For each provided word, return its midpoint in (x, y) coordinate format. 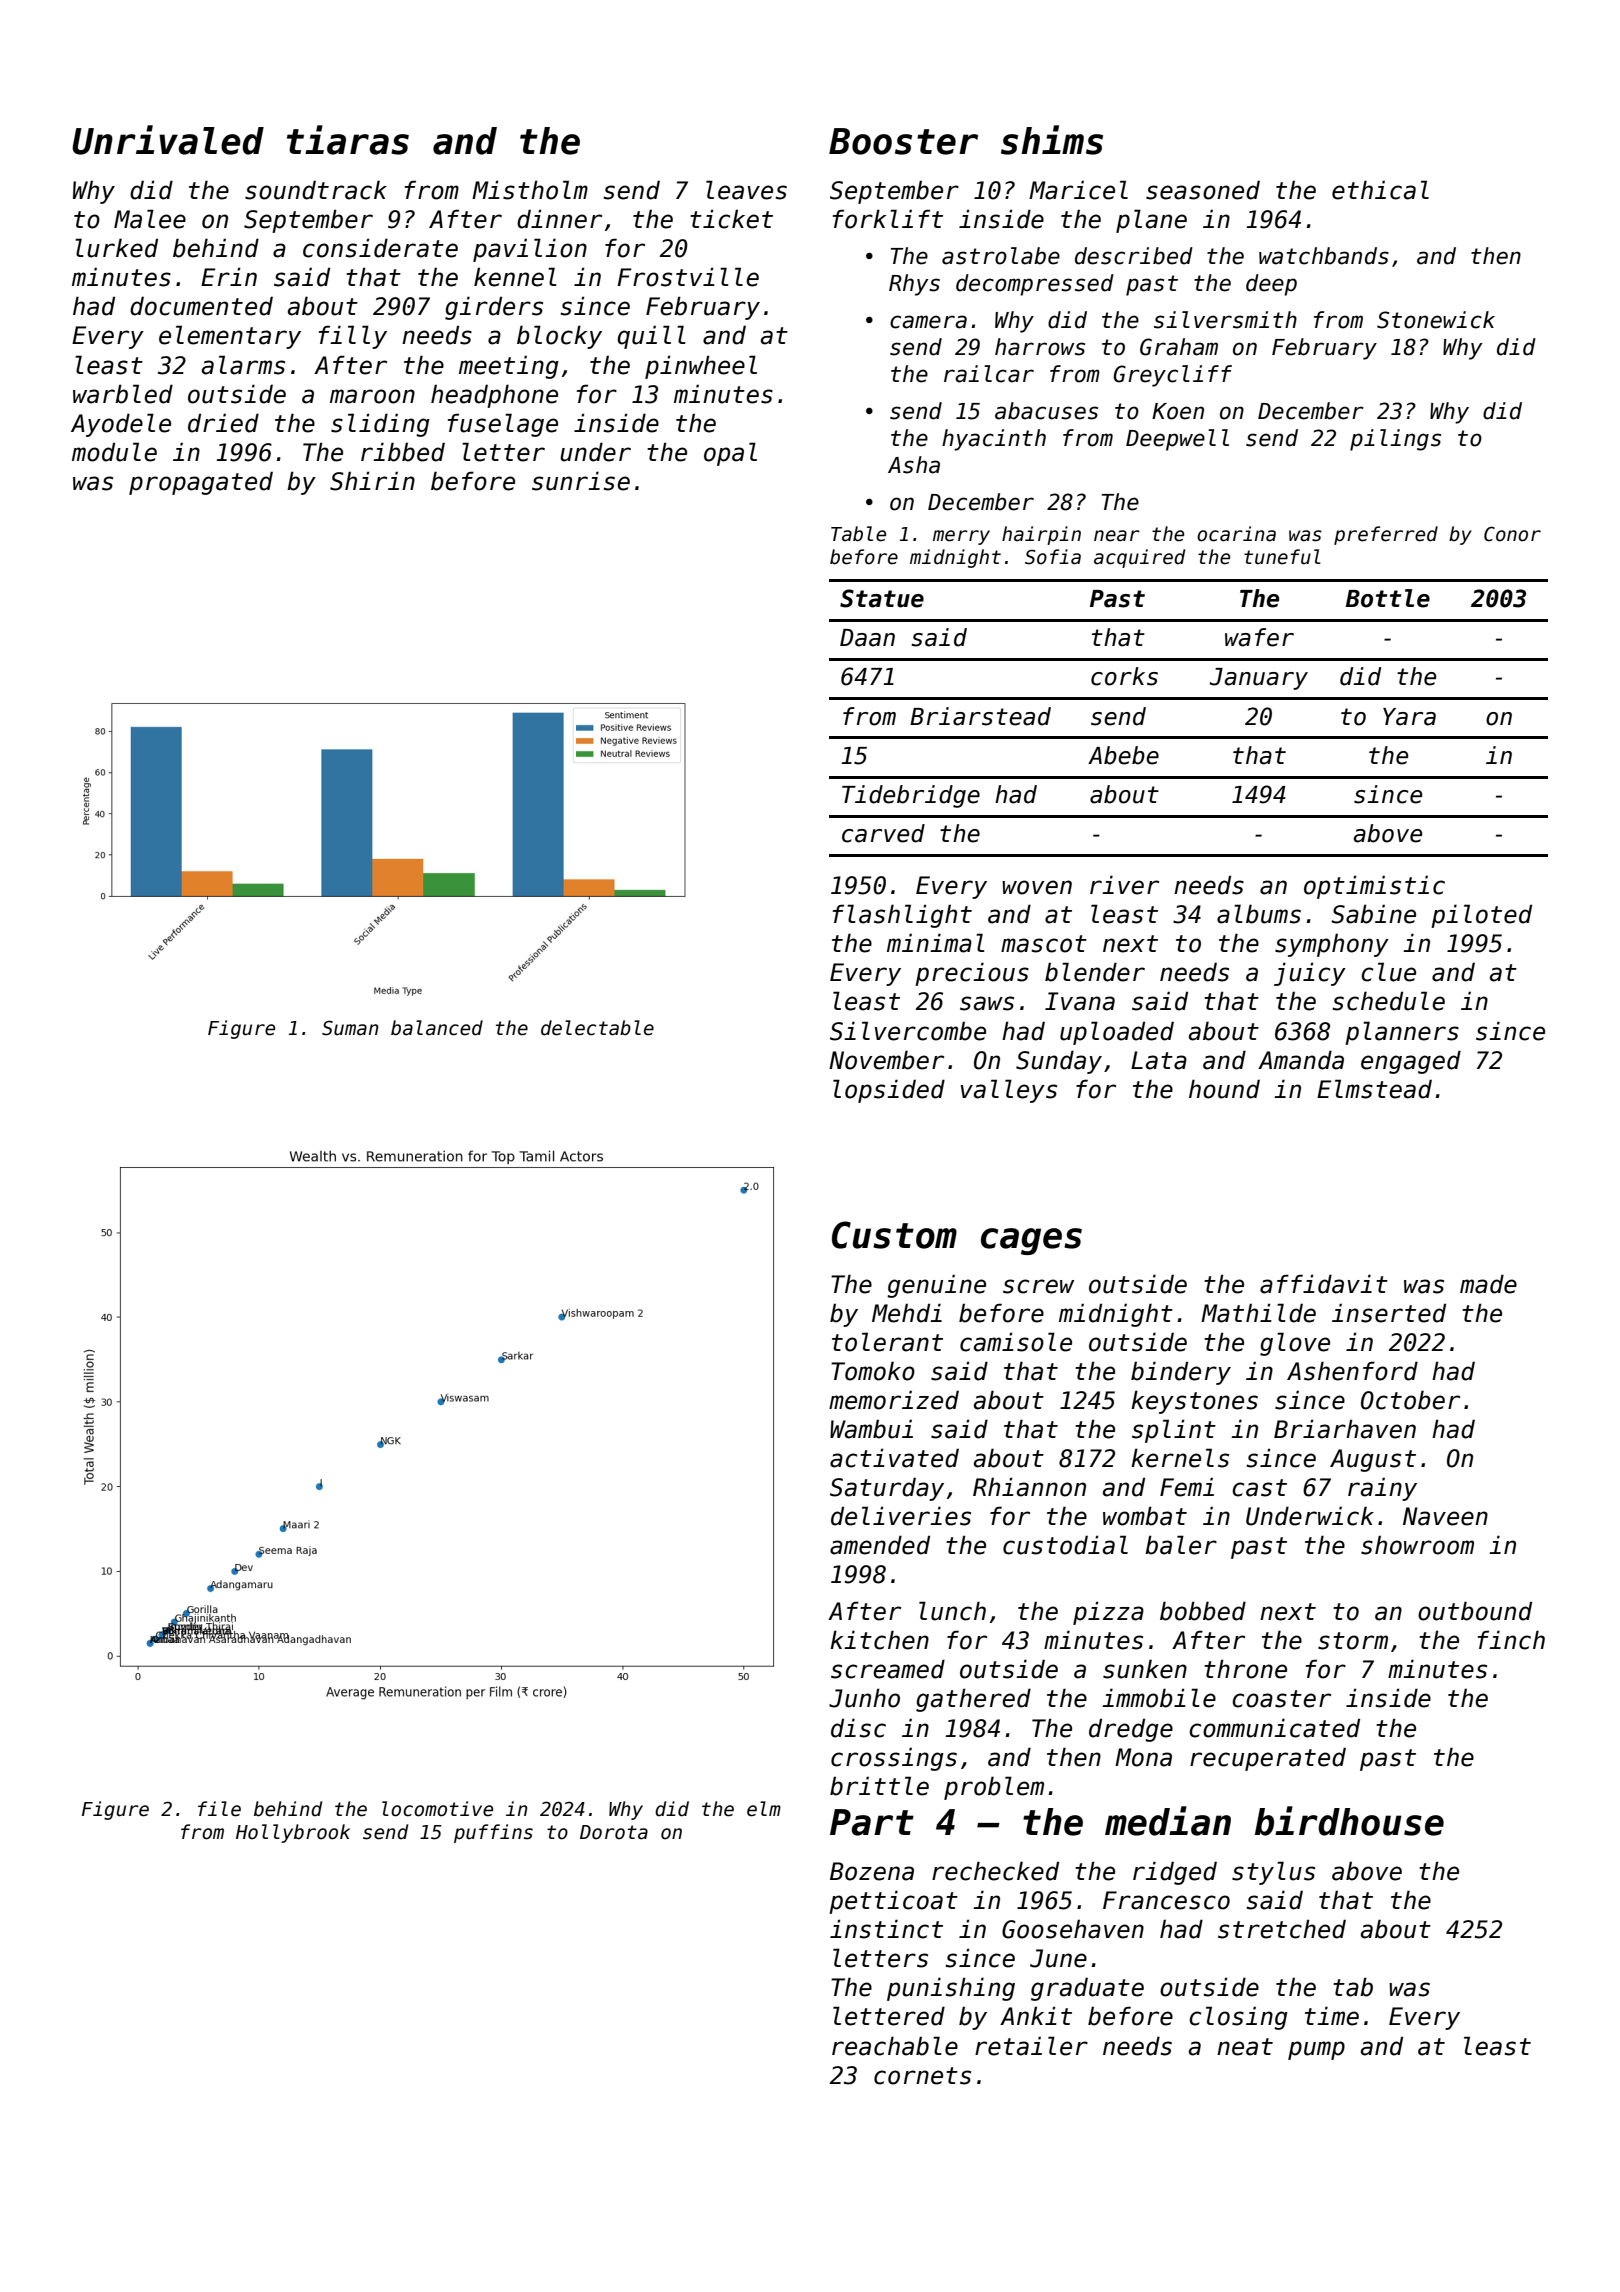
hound (1224, 1089)
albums (1259, 914)
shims (1052, 140)
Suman (350, 1028)
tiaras (348, 140)
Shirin (372, 481)
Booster (903, 141)
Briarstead (980, 716)
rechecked (995, 1871)
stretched (1282, 1929)
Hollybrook (293, 1833)
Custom (894, 1235)
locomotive (437, 1809)
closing (1238, 2018)
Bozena (872, 1871)
